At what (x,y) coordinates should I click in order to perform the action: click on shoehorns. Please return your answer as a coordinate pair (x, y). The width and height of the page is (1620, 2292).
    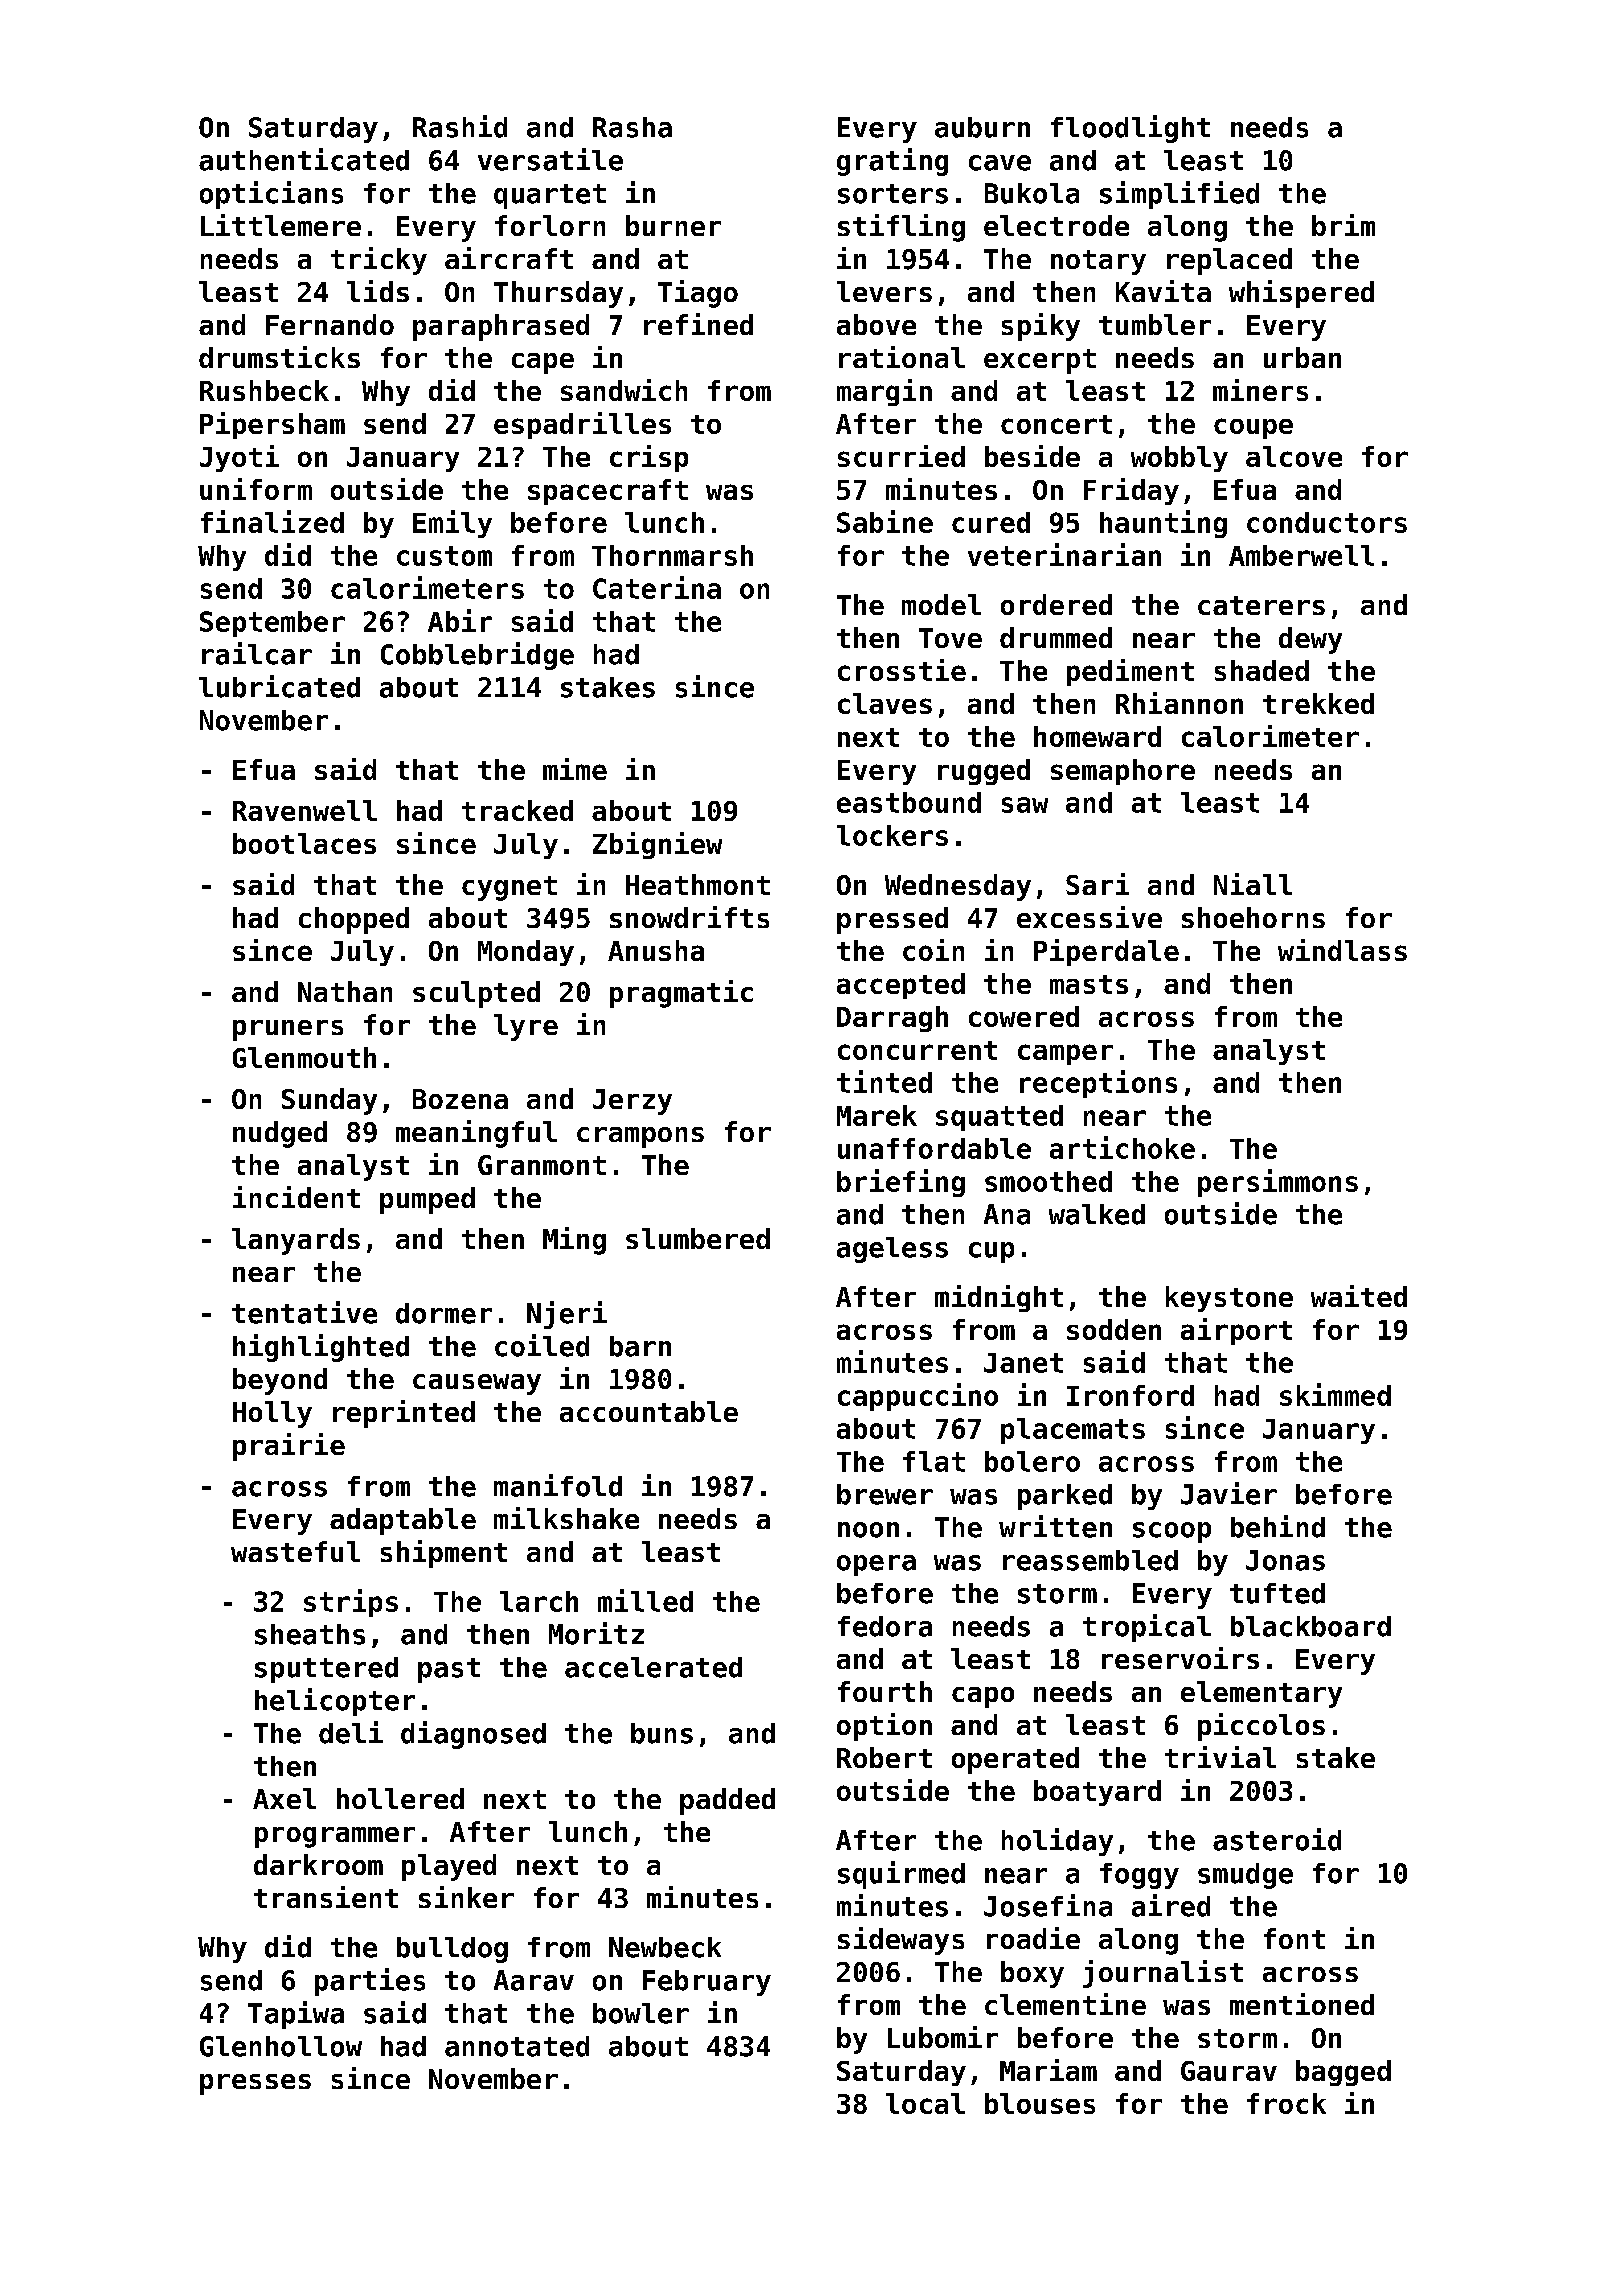
    Looking at the image, I should click on (1253, 917).
